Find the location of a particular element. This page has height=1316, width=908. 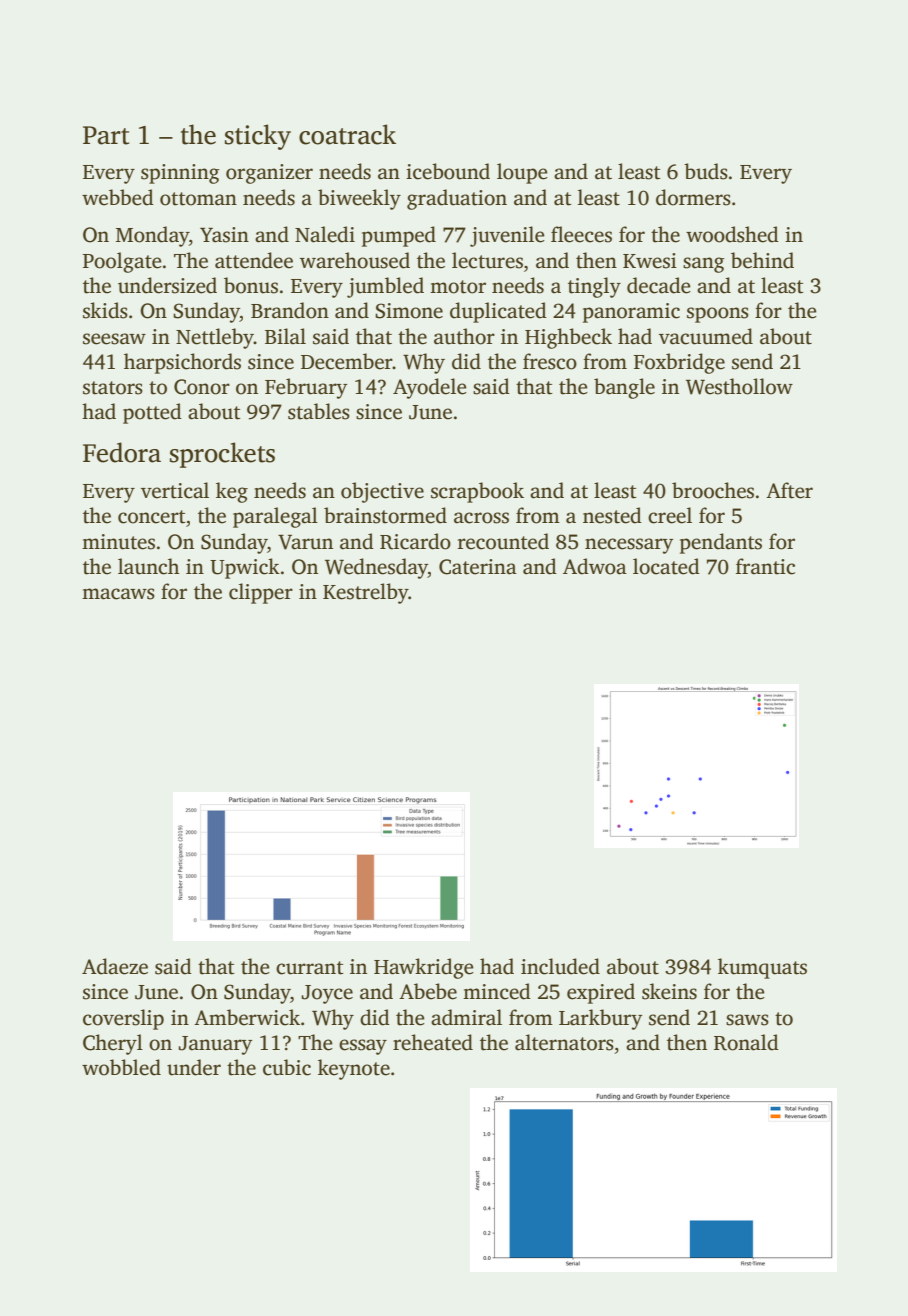

buds is located at coordinates (706, 171).
